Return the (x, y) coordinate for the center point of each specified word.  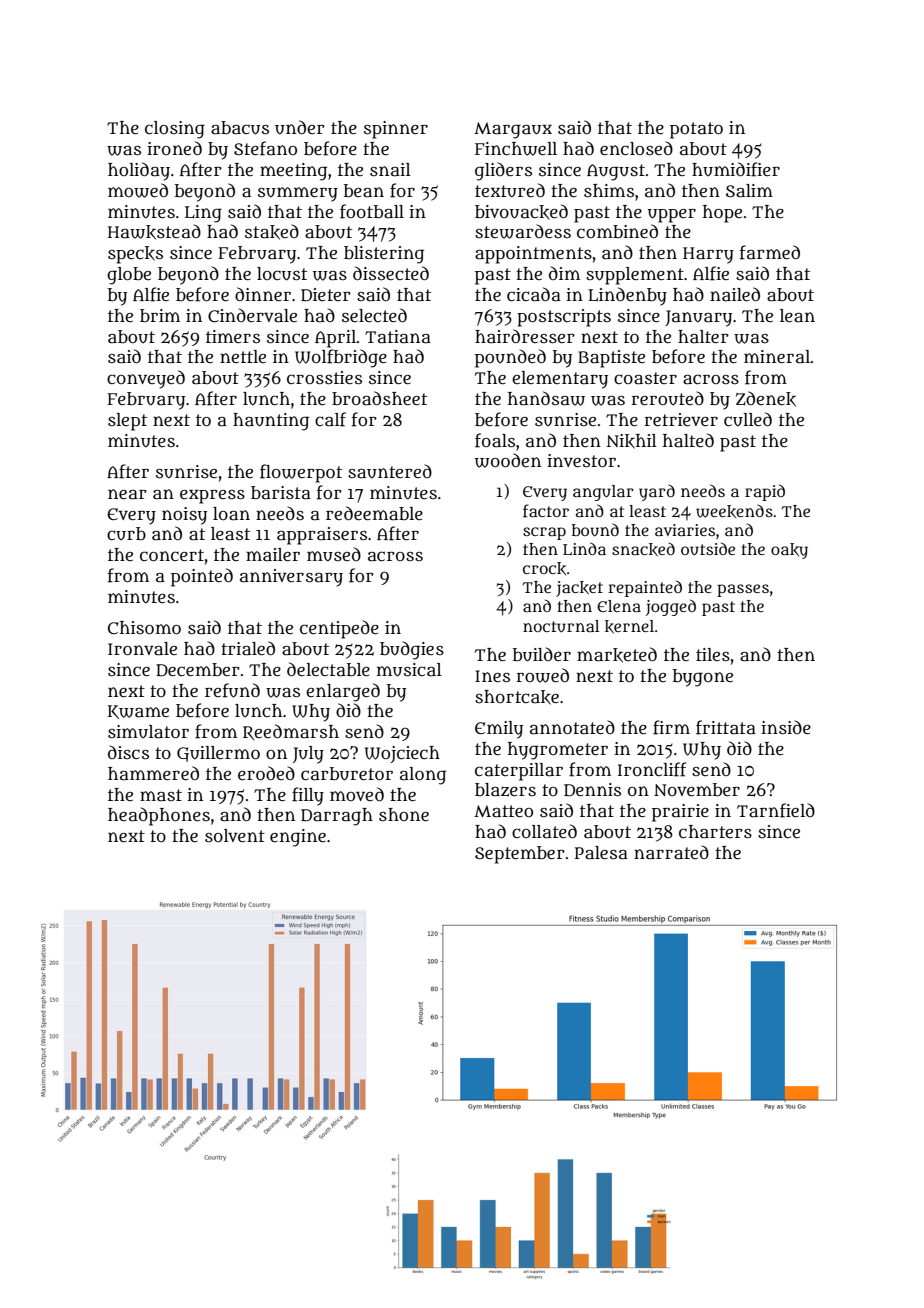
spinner (396, 130)
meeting (293, 172)
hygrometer (558, 751)
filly (308, 796)
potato (696, 130)
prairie (680, 813)
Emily (499, 730)
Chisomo (144, 627)
